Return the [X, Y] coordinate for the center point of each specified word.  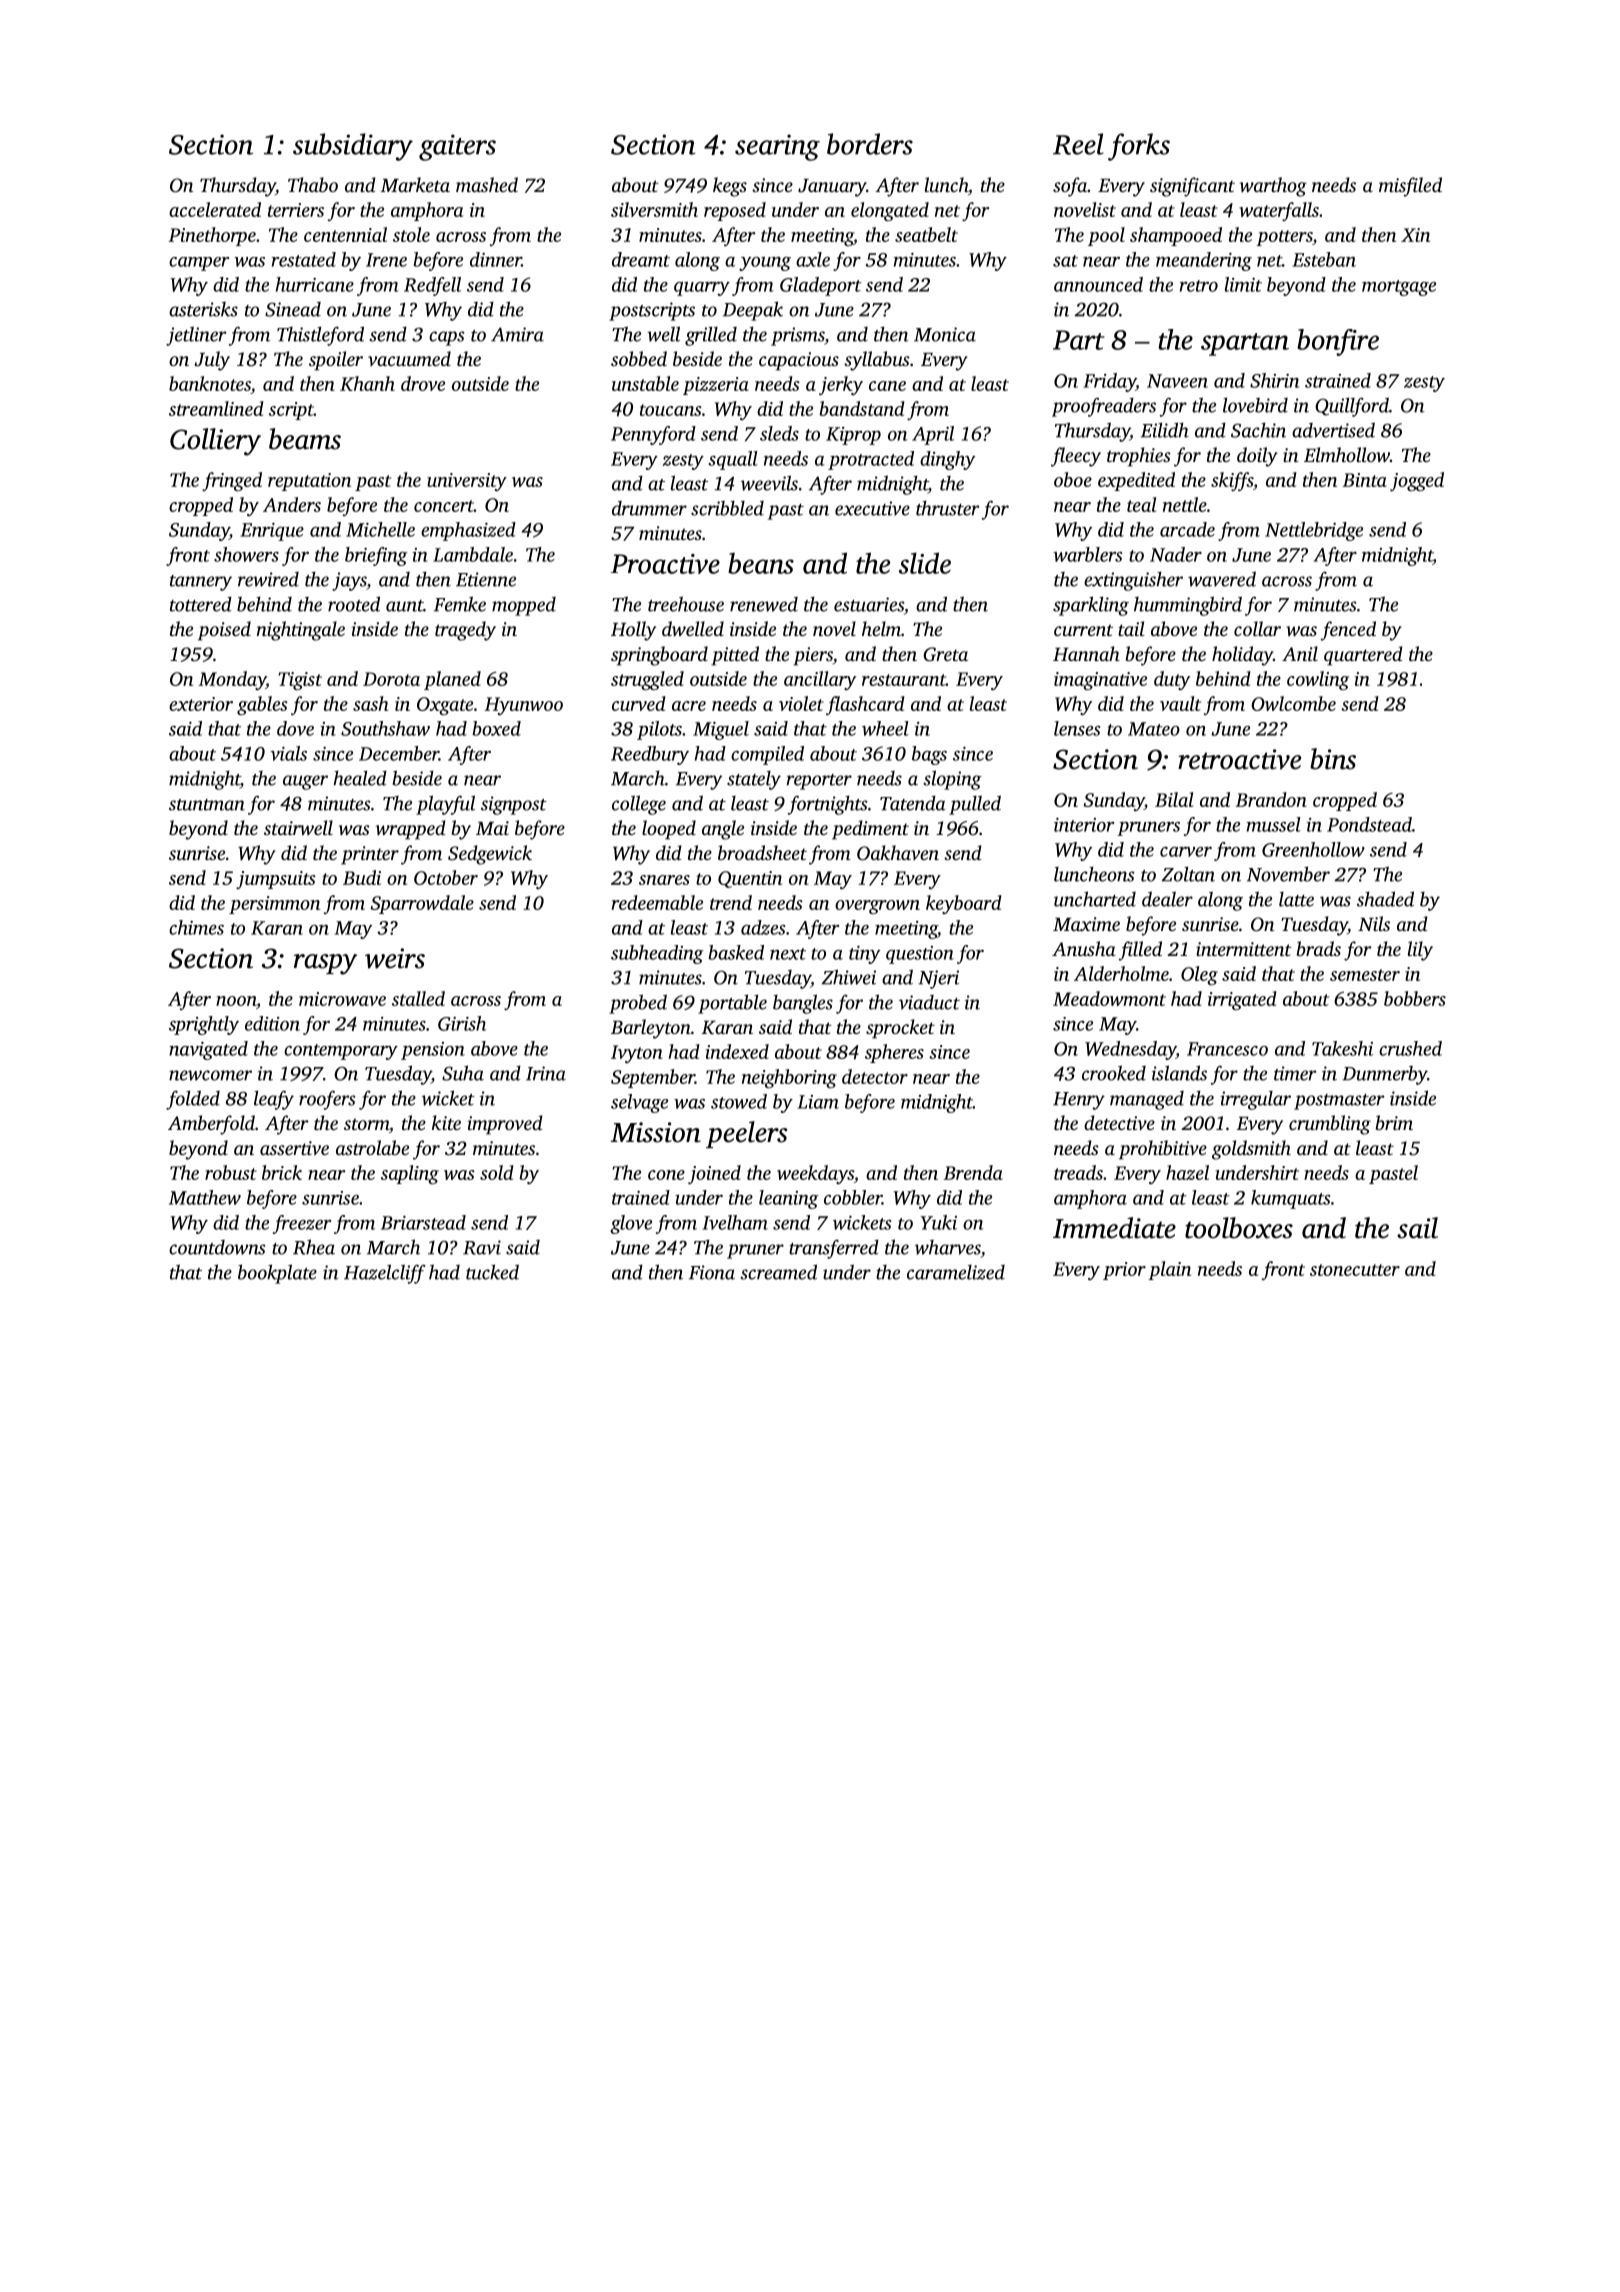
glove [631, 1224]
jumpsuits [276, 880]
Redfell [432, 286]
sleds [779, 433]
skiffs [1232, 481]
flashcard [865, 705]
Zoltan [1188, 874]
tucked [492, 1272]
